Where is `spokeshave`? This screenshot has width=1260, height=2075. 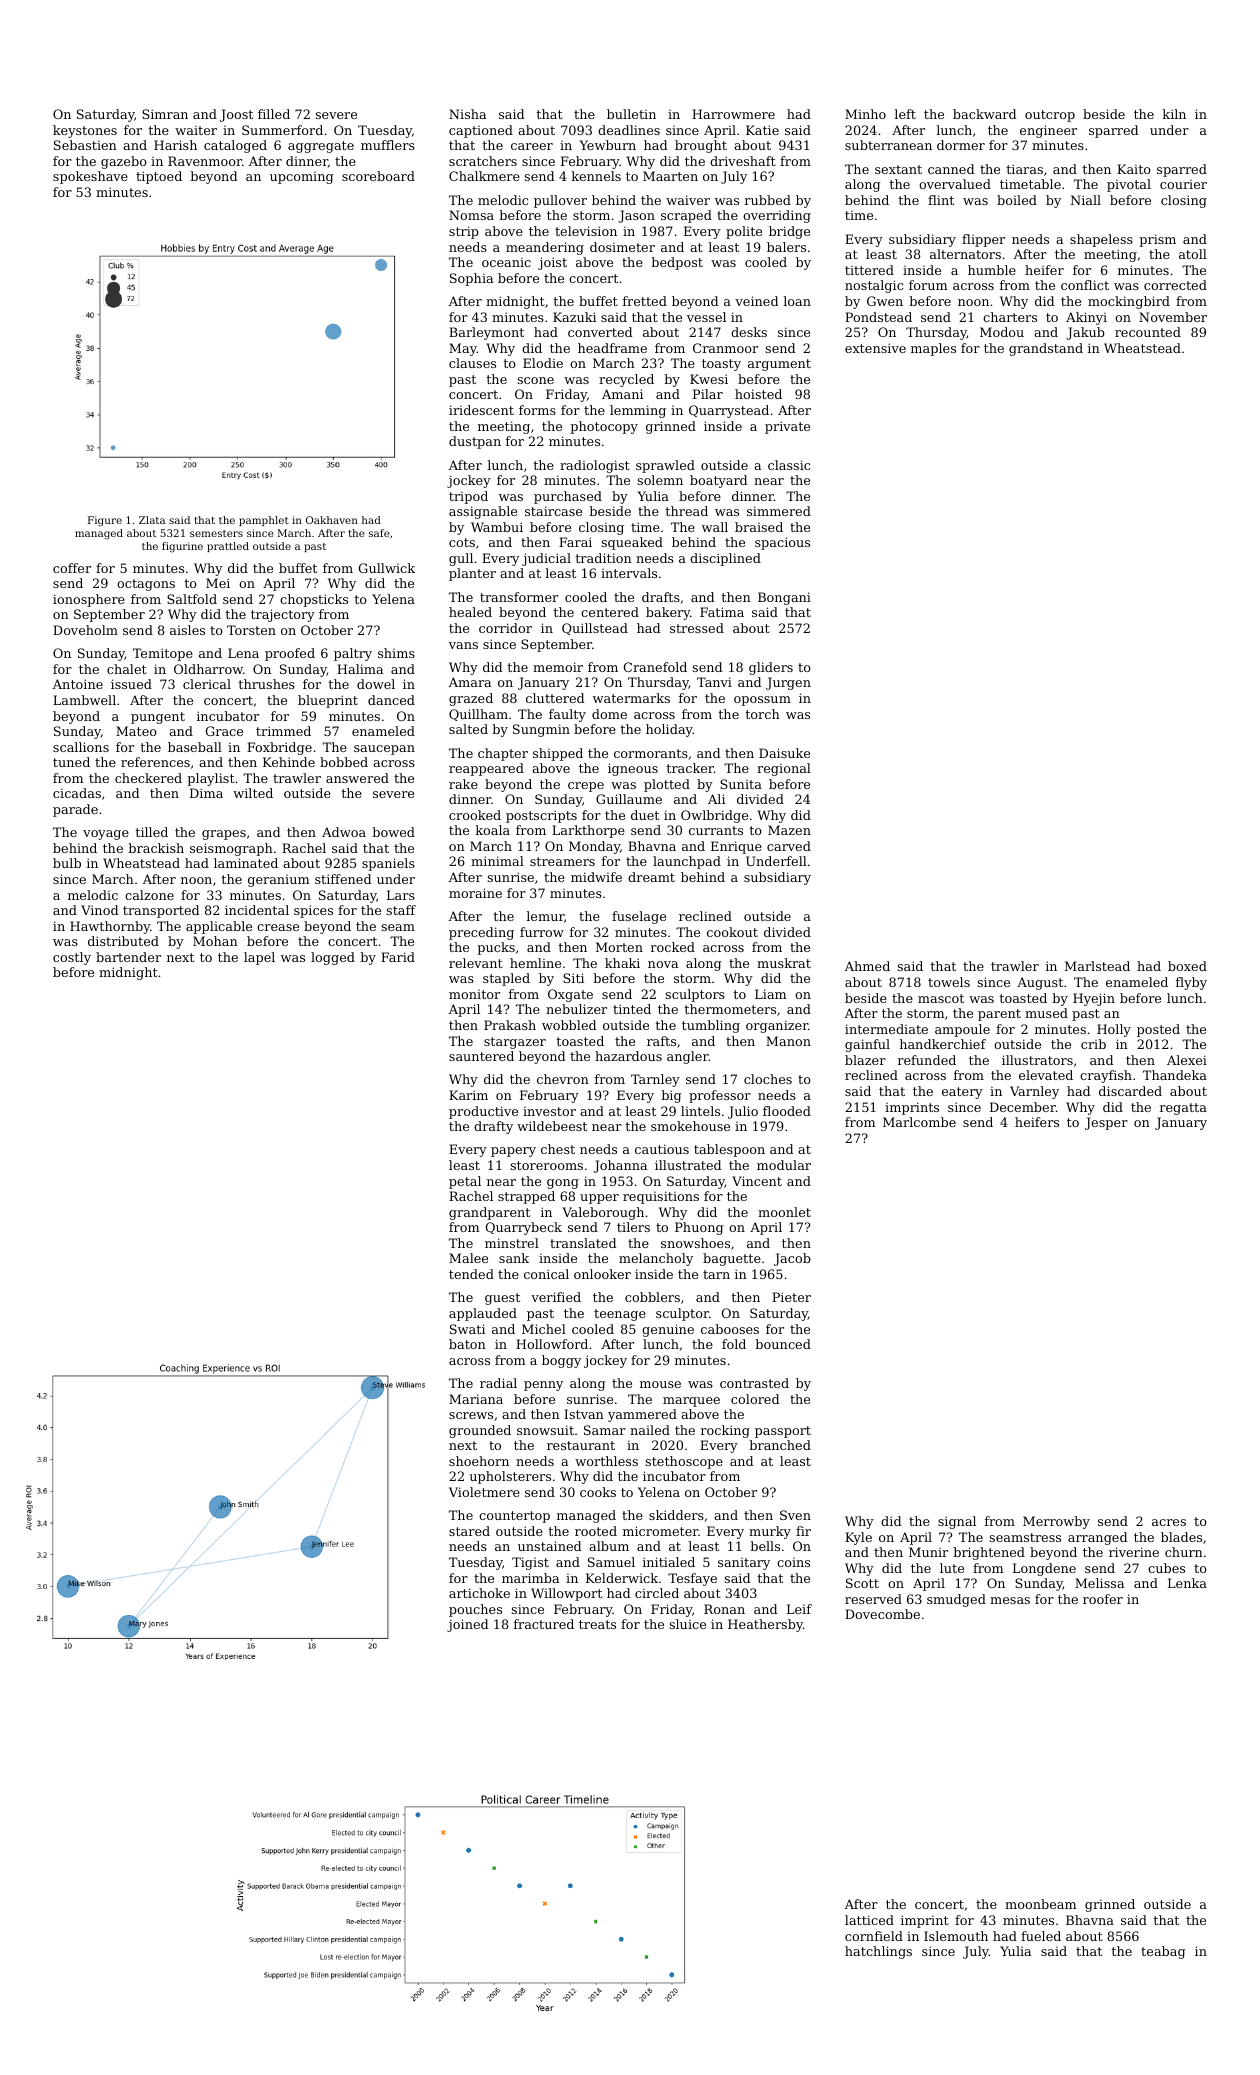 spokeshave is located at coordinates (90, 177).
